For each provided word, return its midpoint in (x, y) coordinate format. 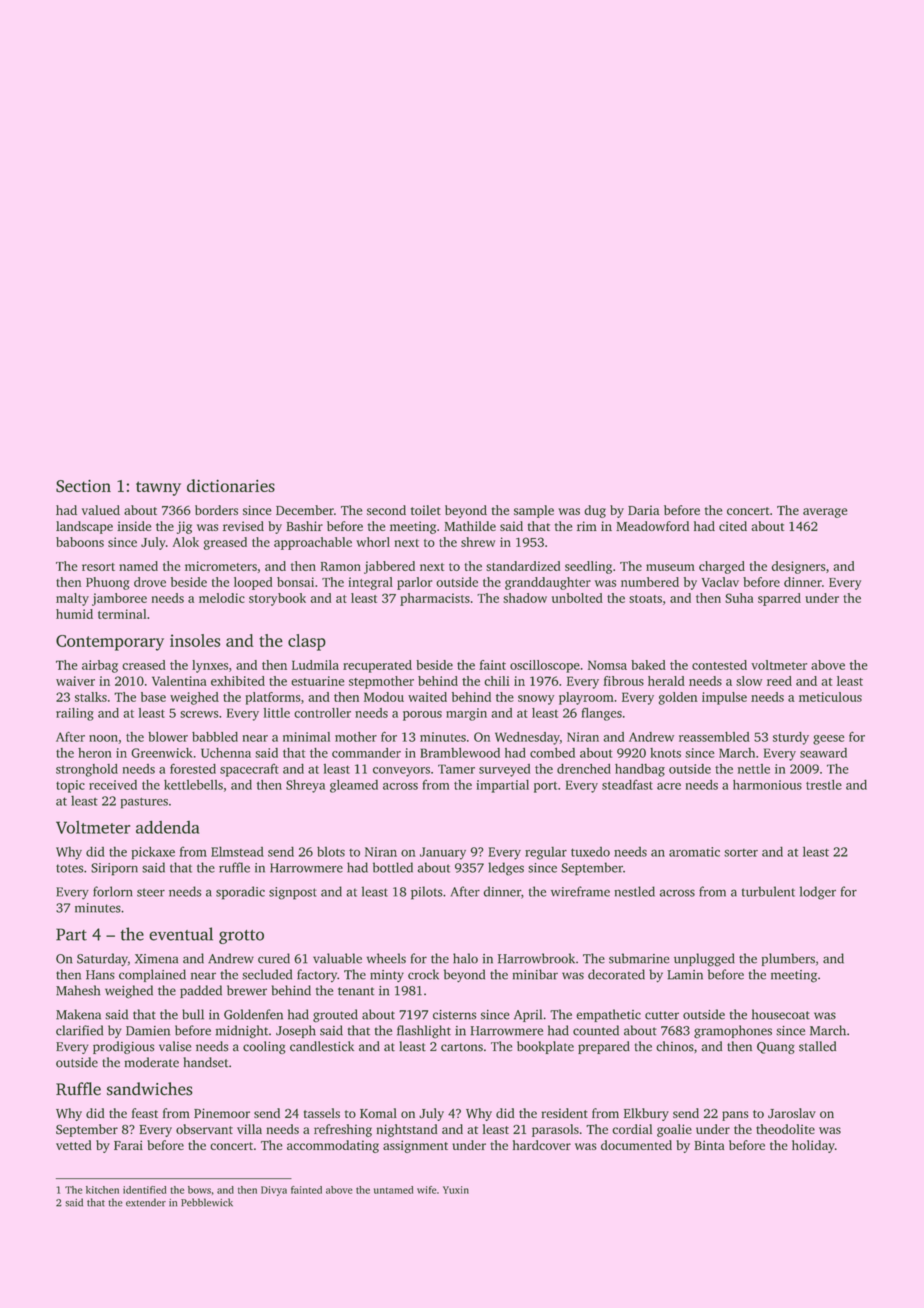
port (545, 787)
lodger (818, 893)
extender (146, 1202)
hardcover (542, 1145)
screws (199, 714)
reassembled (714, 737)
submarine (639, 958)
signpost (293, 893)
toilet (426, 510)
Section (83, 486)
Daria (644, 510)
